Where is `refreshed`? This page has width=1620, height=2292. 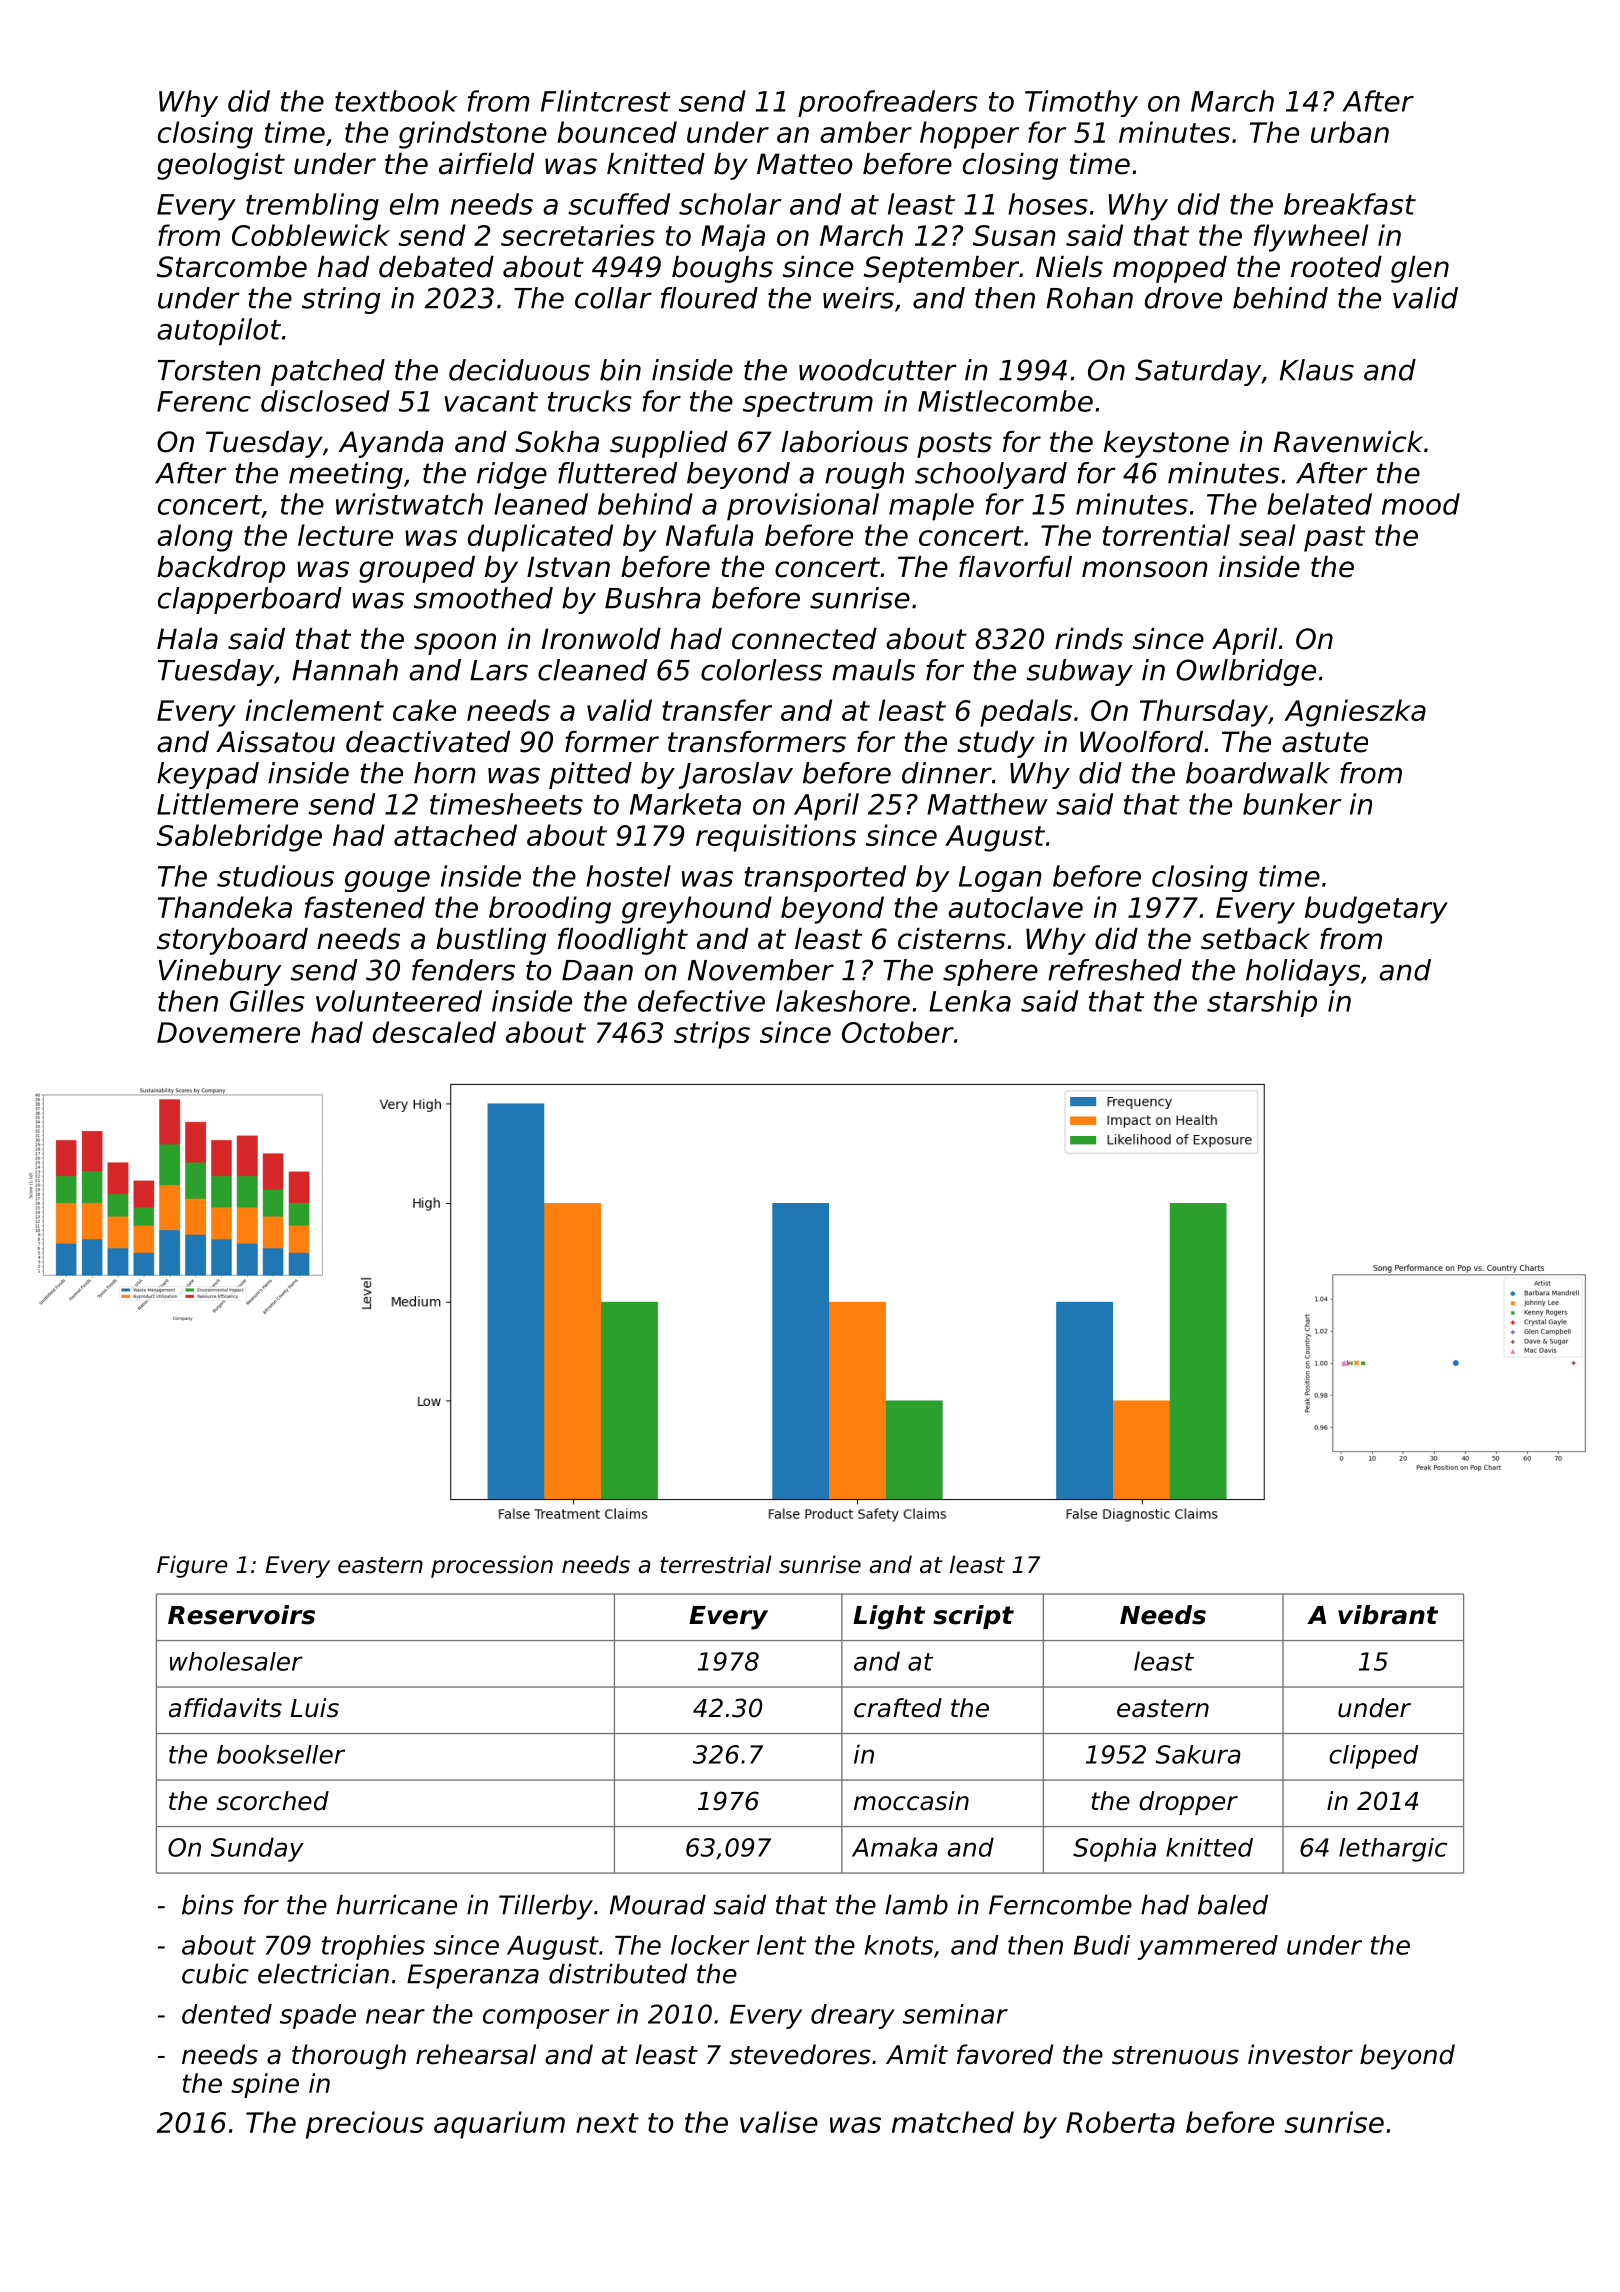
refreshed is located at coordinates (1115, 970).
